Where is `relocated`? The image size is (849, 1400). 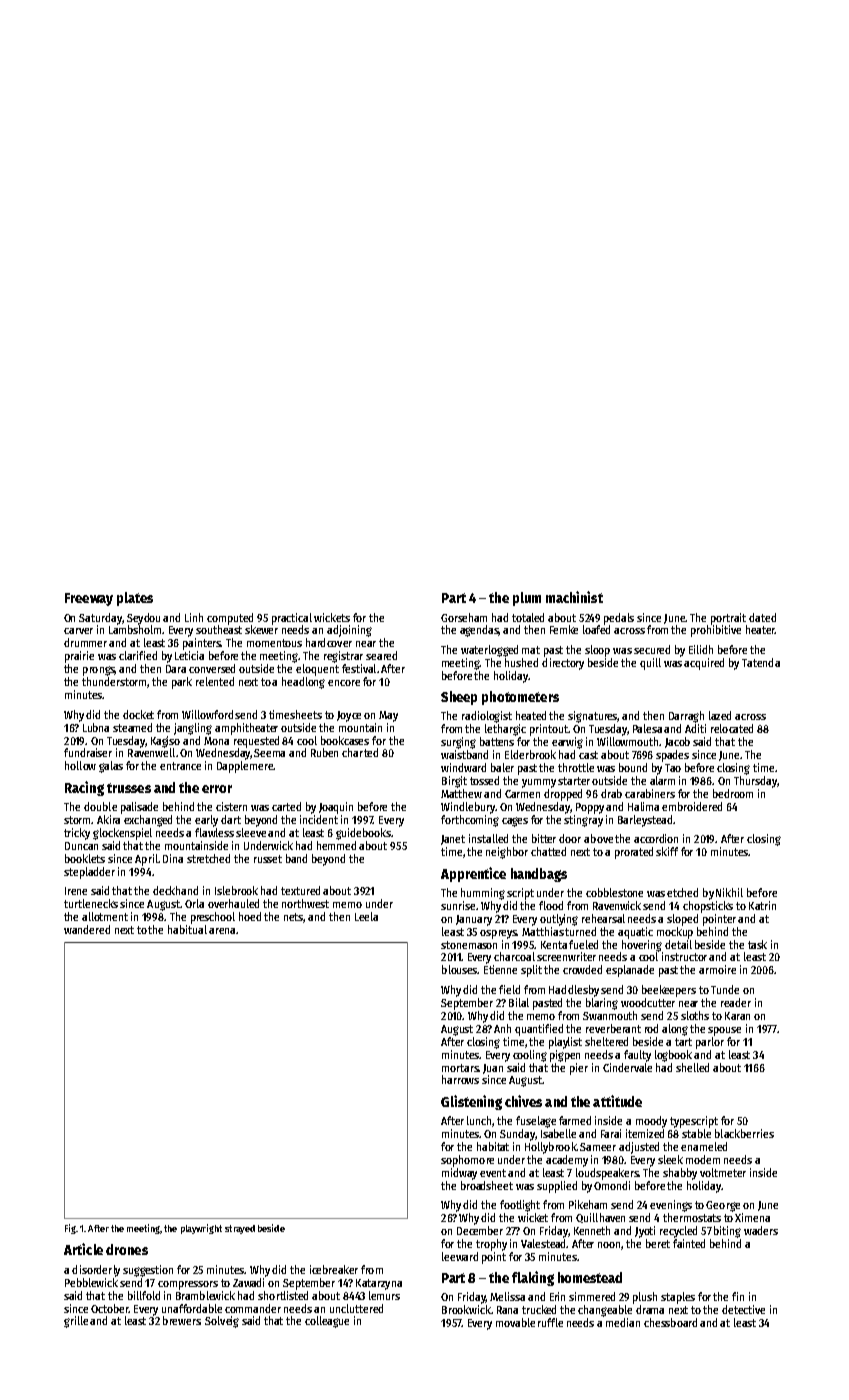
relocated is located at coordinates (732, 728).
